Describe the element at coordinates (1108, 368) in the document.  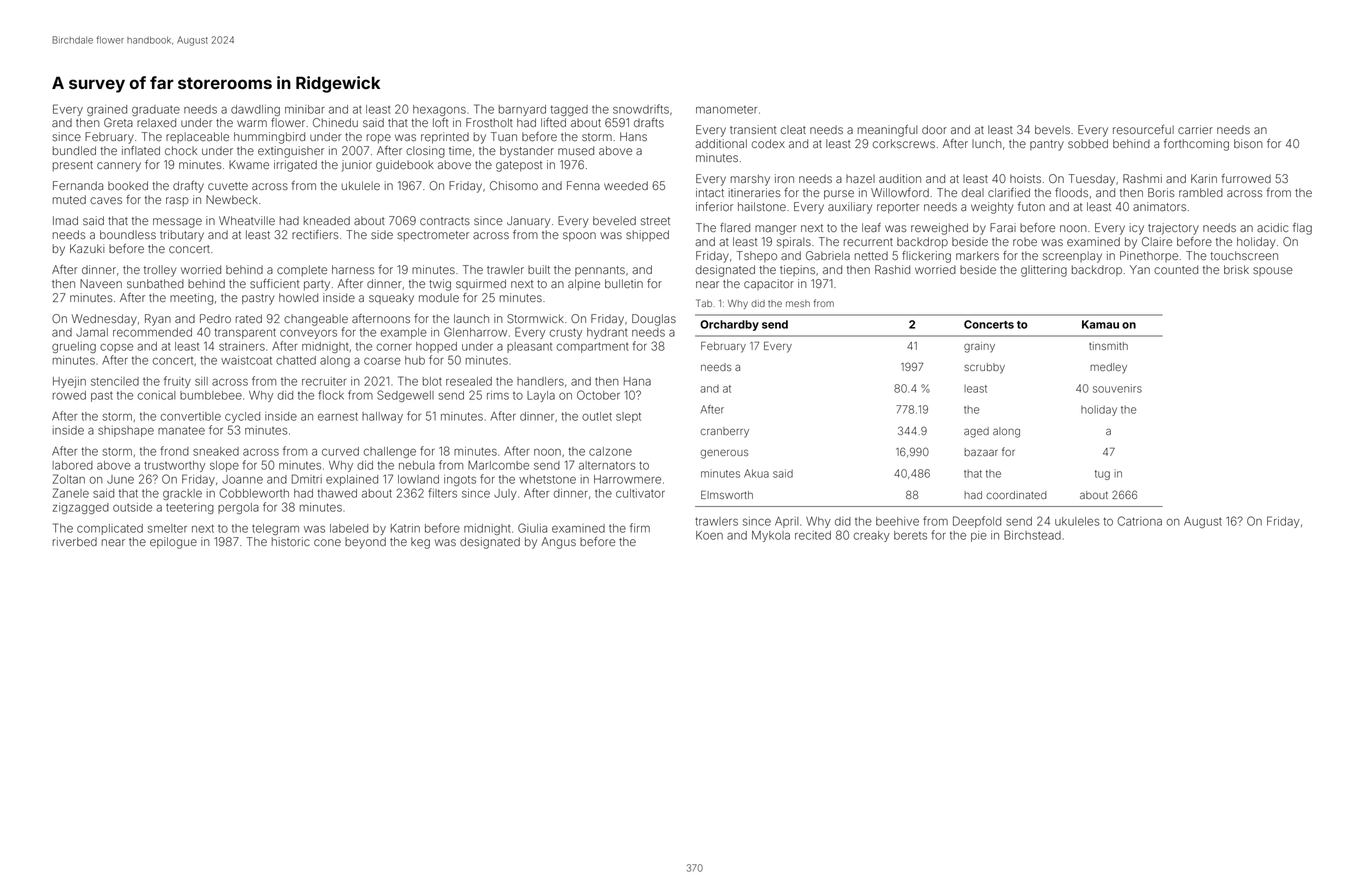
I see `medley` at that location.
